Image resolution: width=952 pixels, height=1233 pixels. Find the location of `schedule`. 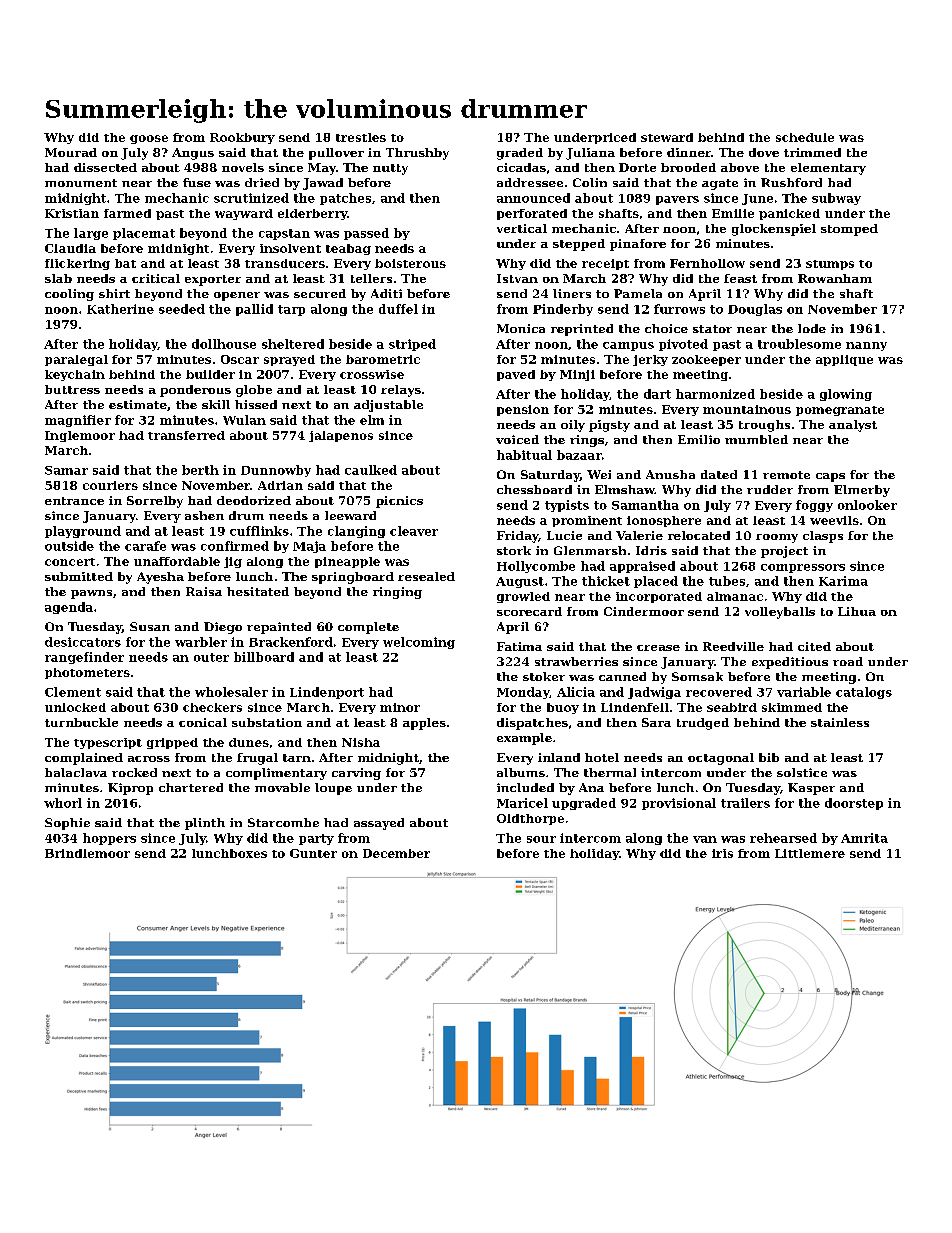

schedule is located at coordinates (805, 137).
